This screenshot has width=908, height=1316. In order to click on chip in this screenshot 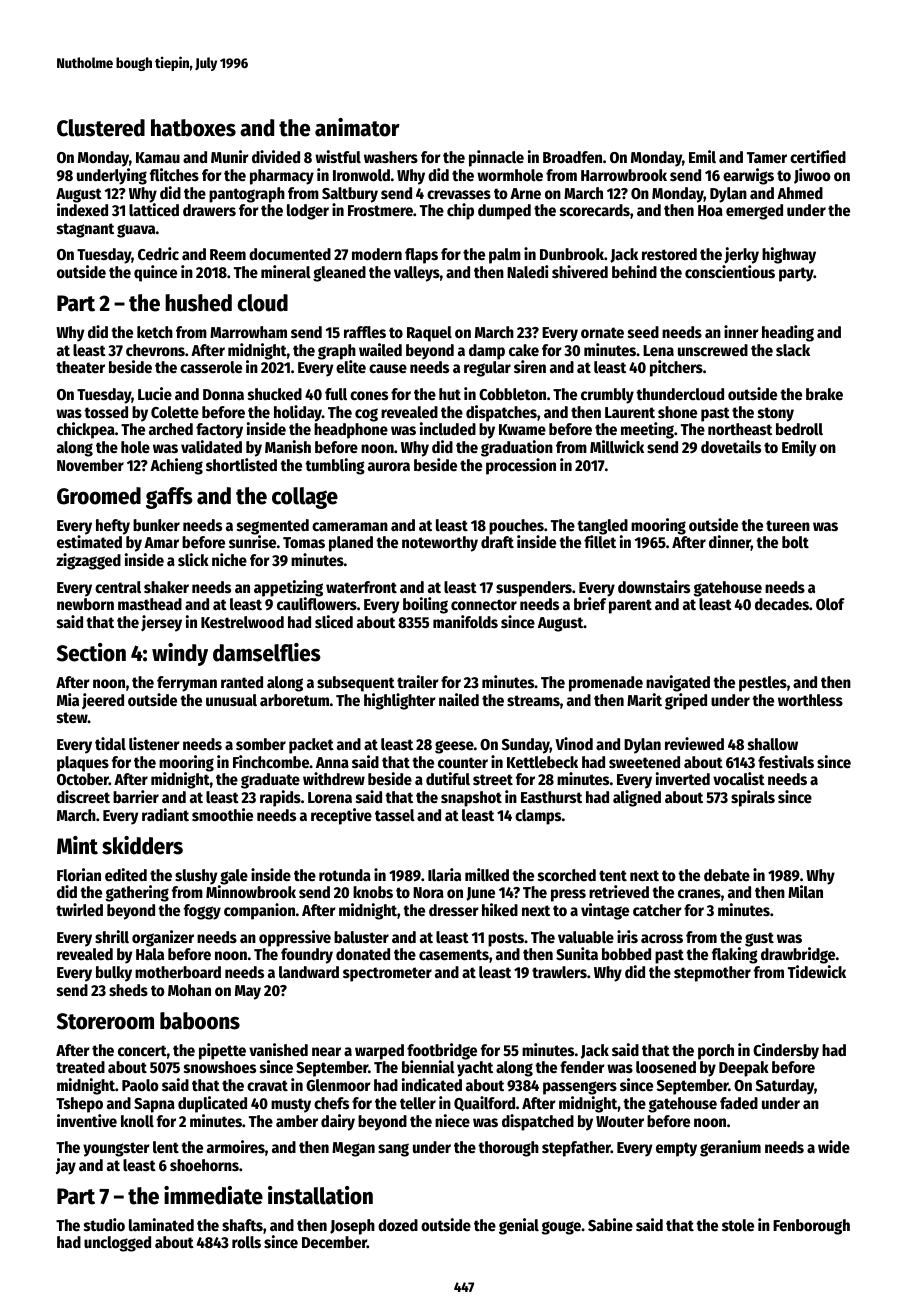, I will do `click(460, 211)`.
